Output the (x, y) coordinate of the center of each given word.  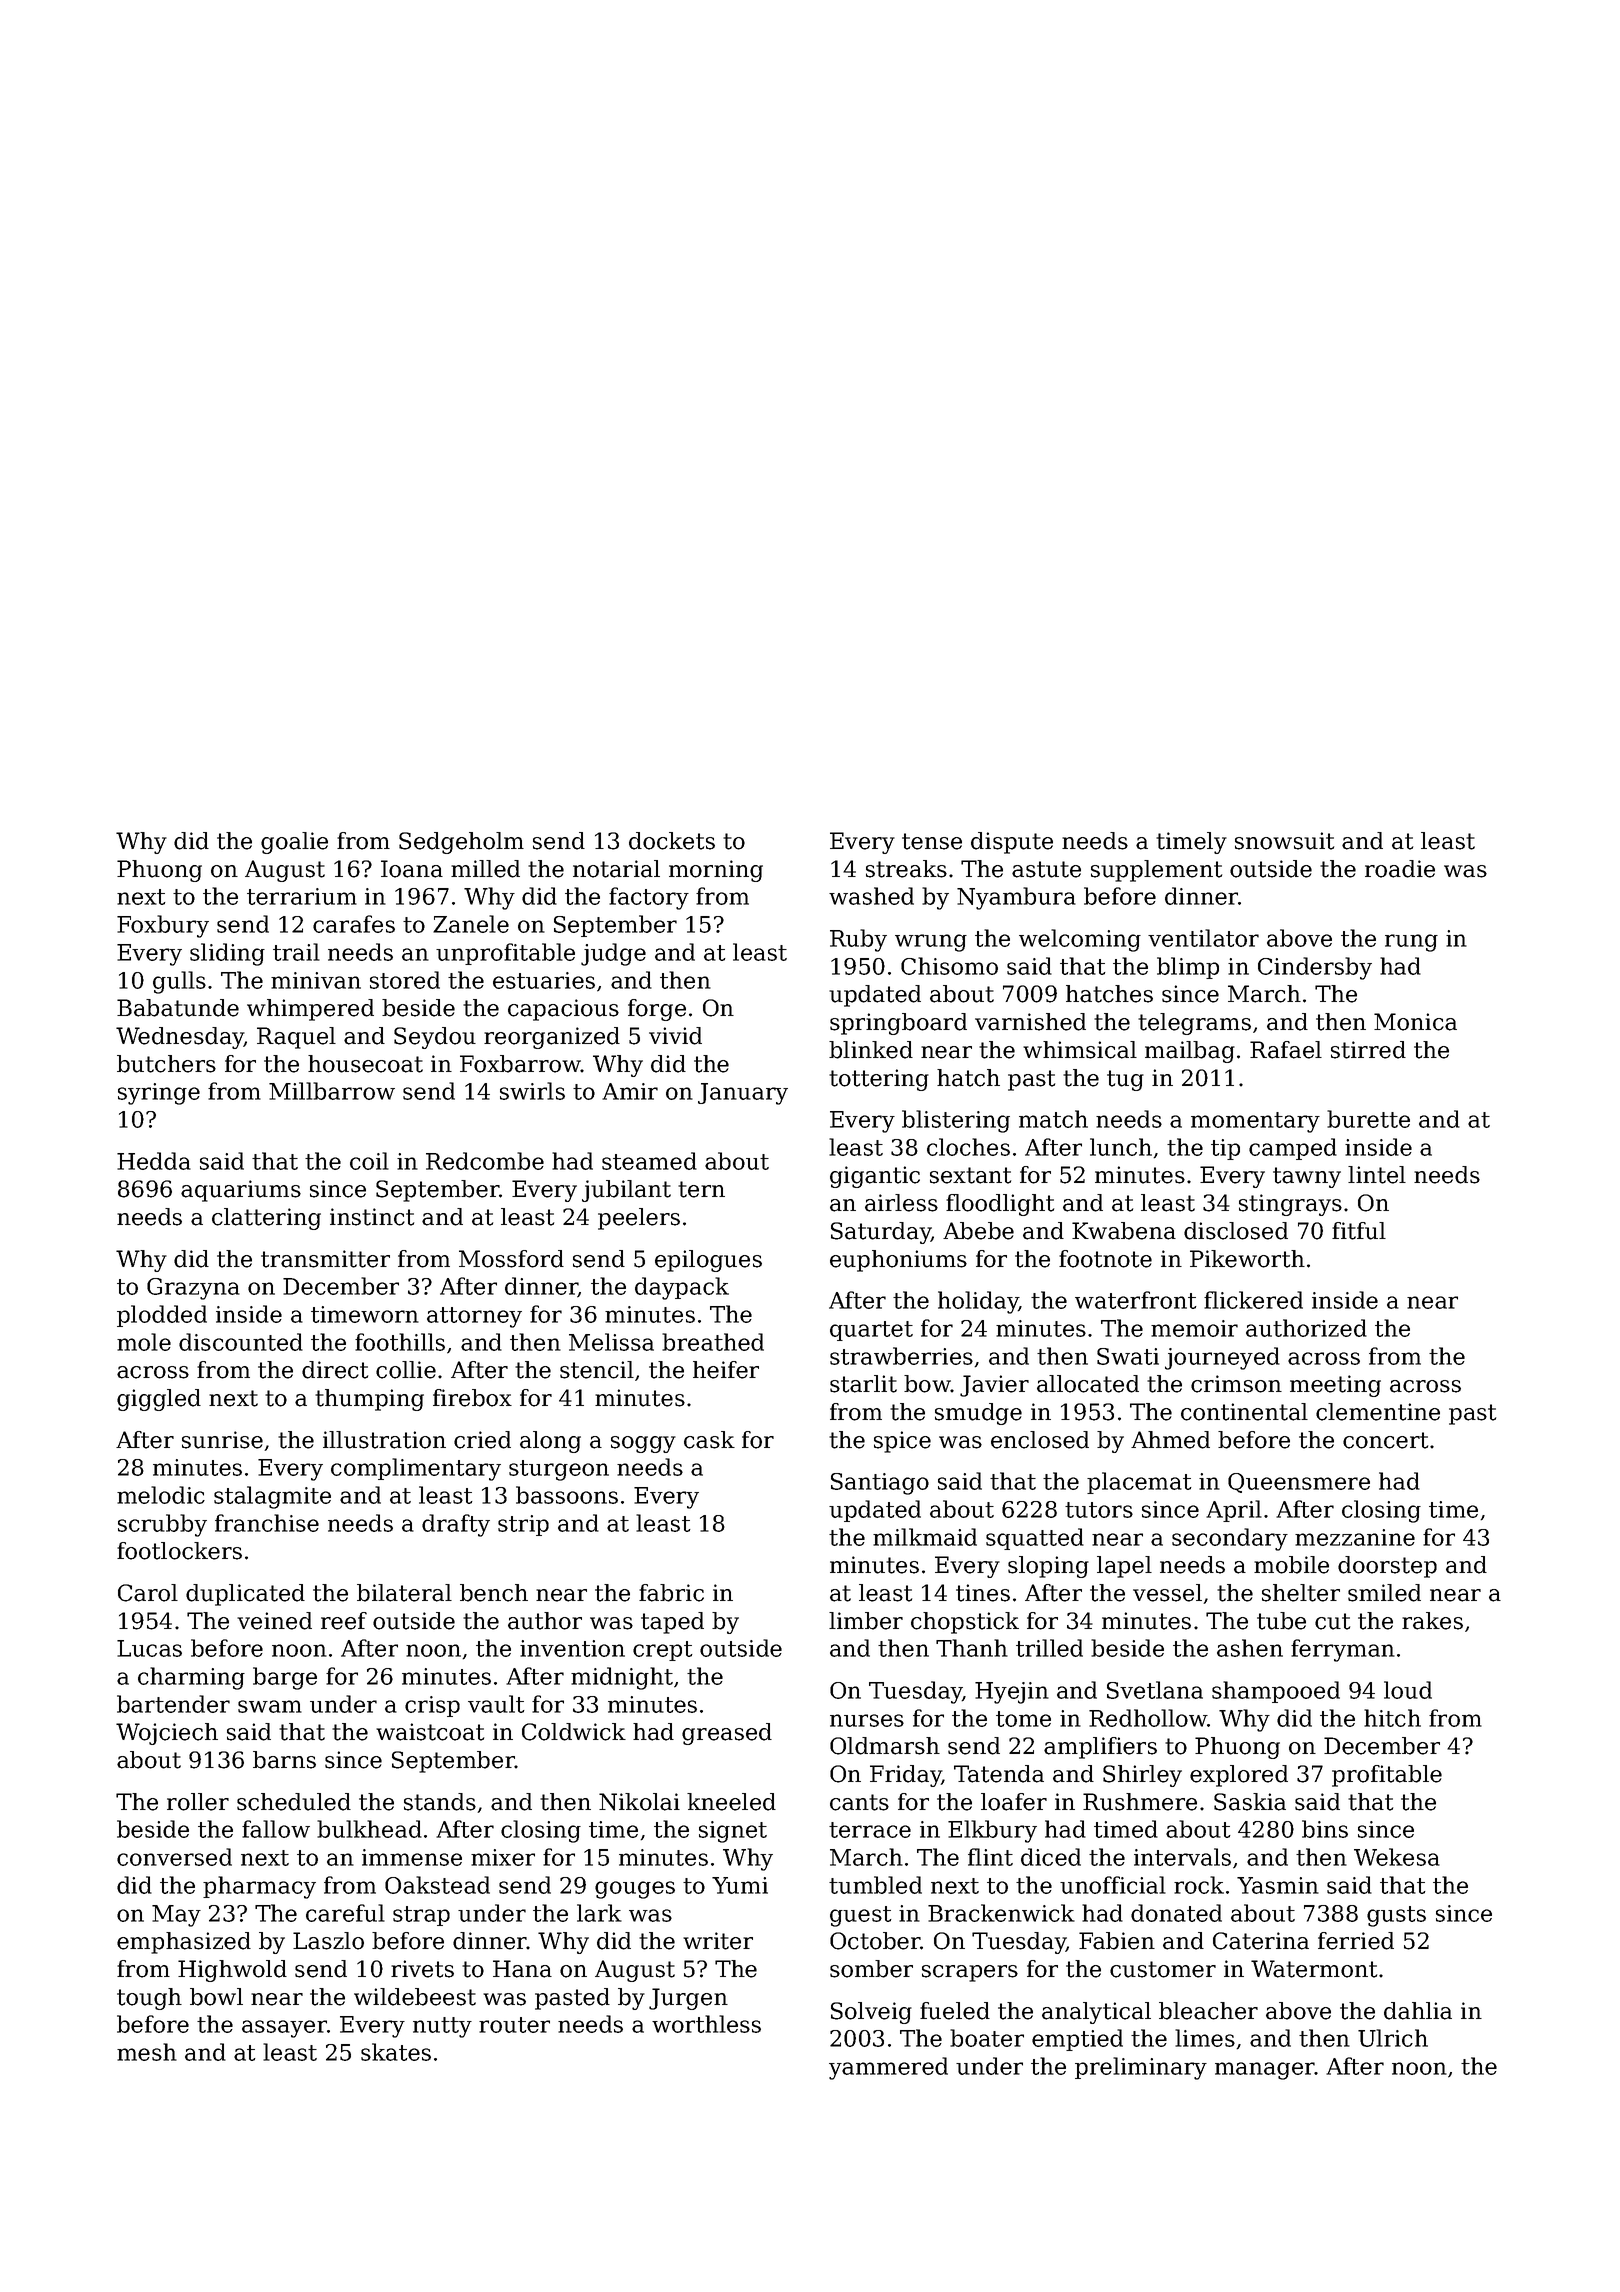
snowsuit (1284, 841)
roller (198, 1802)
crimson (1236, 1384)
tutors (1099, 1510)
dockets (672, 841)
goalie (294, 843)
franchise (267, 1523)
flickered (1253, 1300)
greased (727, 1734)
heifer (726, 1370)
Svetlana (1155, 1690)
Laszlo (328, 1941)
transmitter (325, 1259)
